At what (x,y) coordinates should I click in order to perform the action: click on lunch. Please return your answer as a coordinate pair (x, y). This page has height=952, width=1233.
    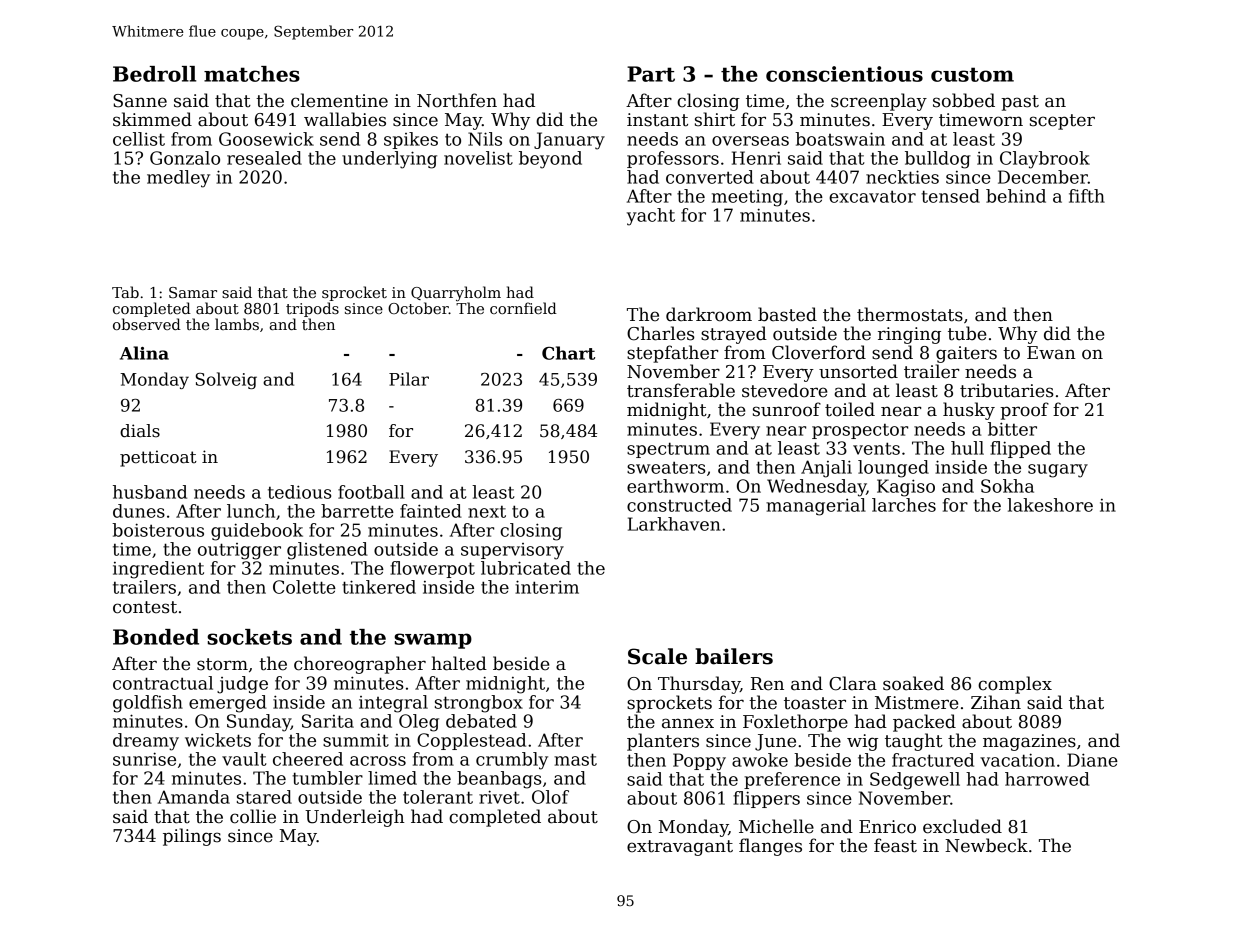
    Looking at the image, I should click on (251, 511).
